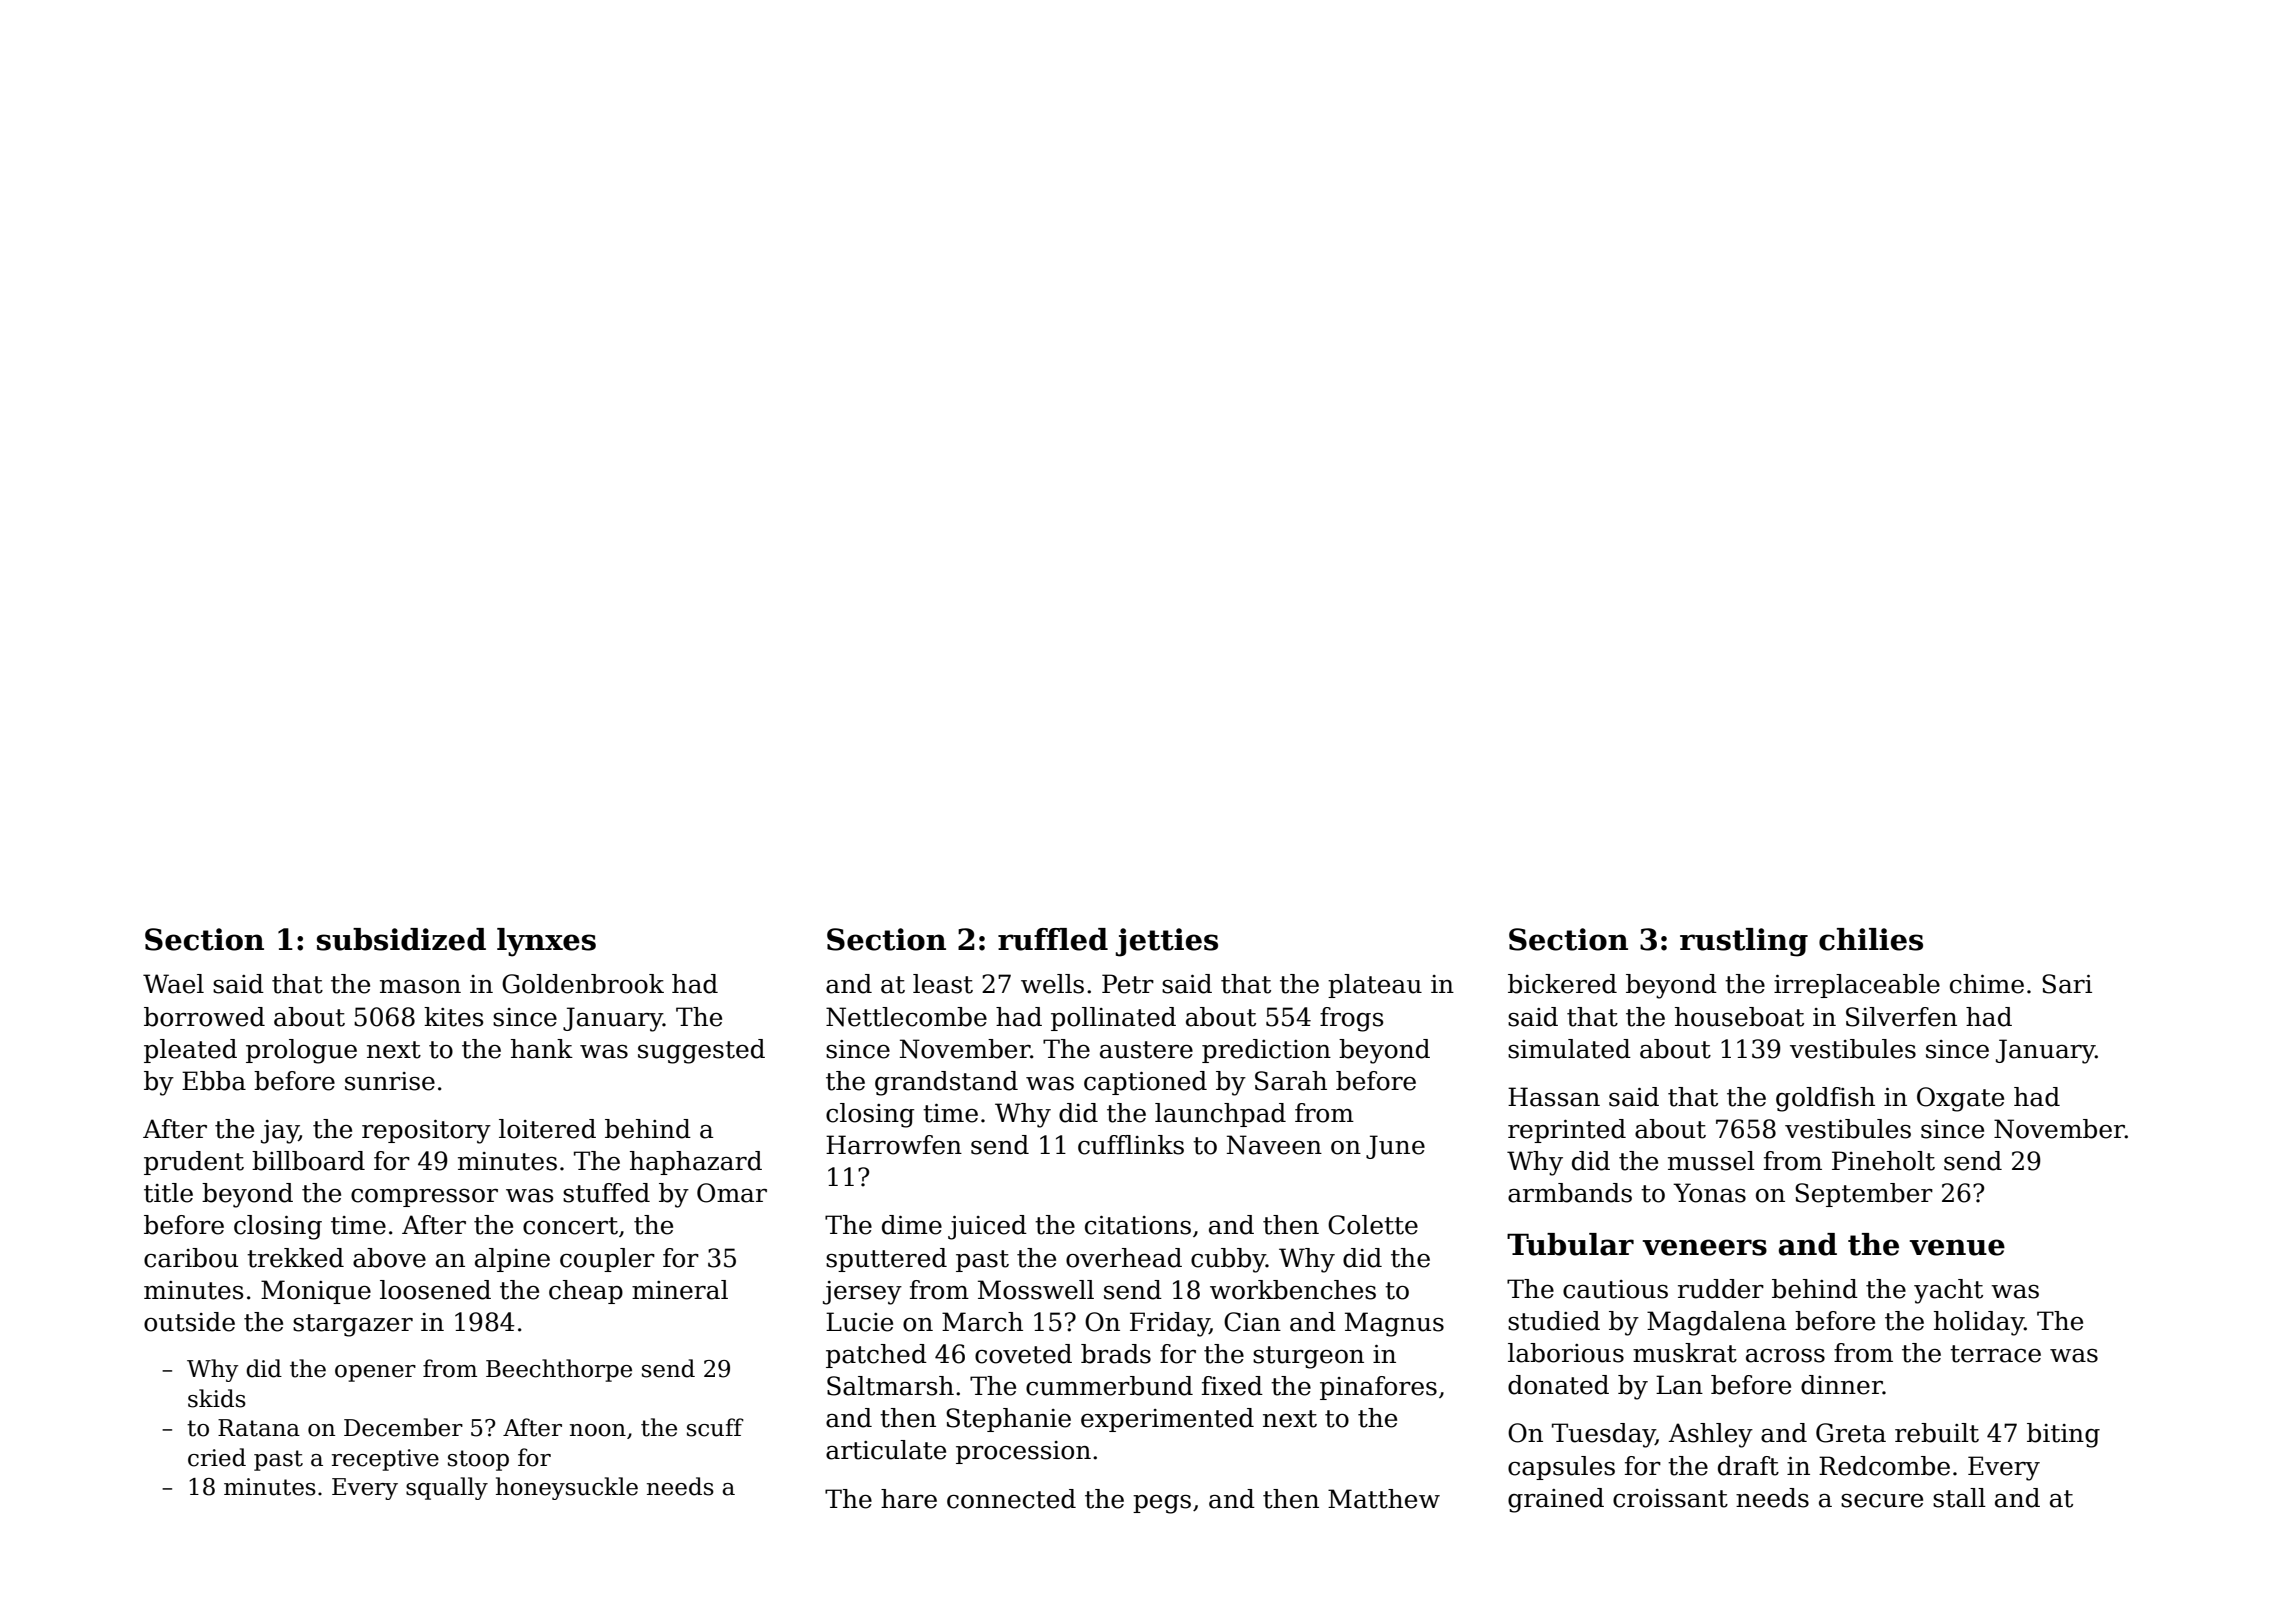 This document has width=2281, height=1613. I want to click on chilies, so click(1871, 939).
